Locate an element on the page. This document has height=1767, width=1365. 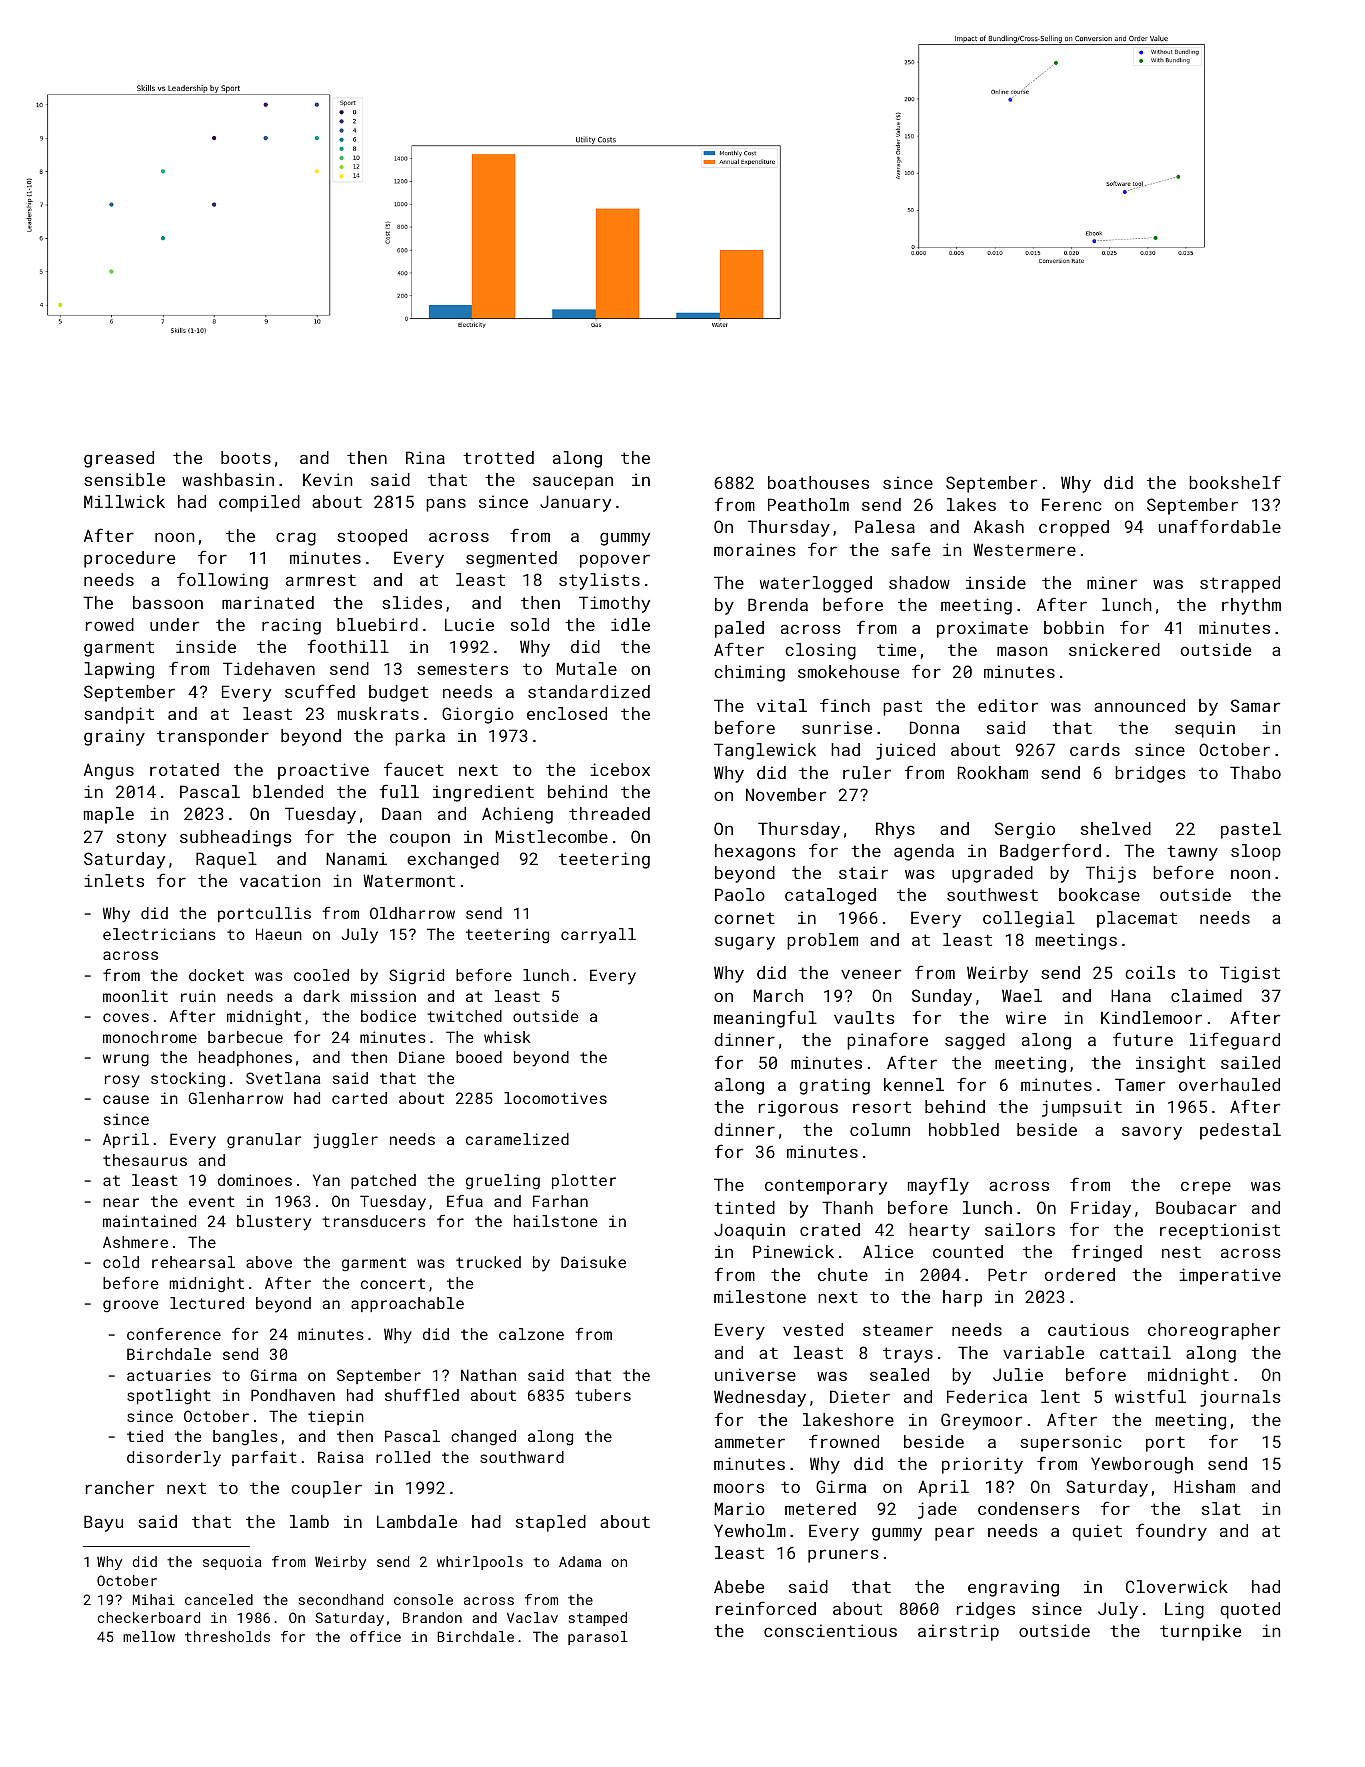
dark is located at coordinates (321, 996).
